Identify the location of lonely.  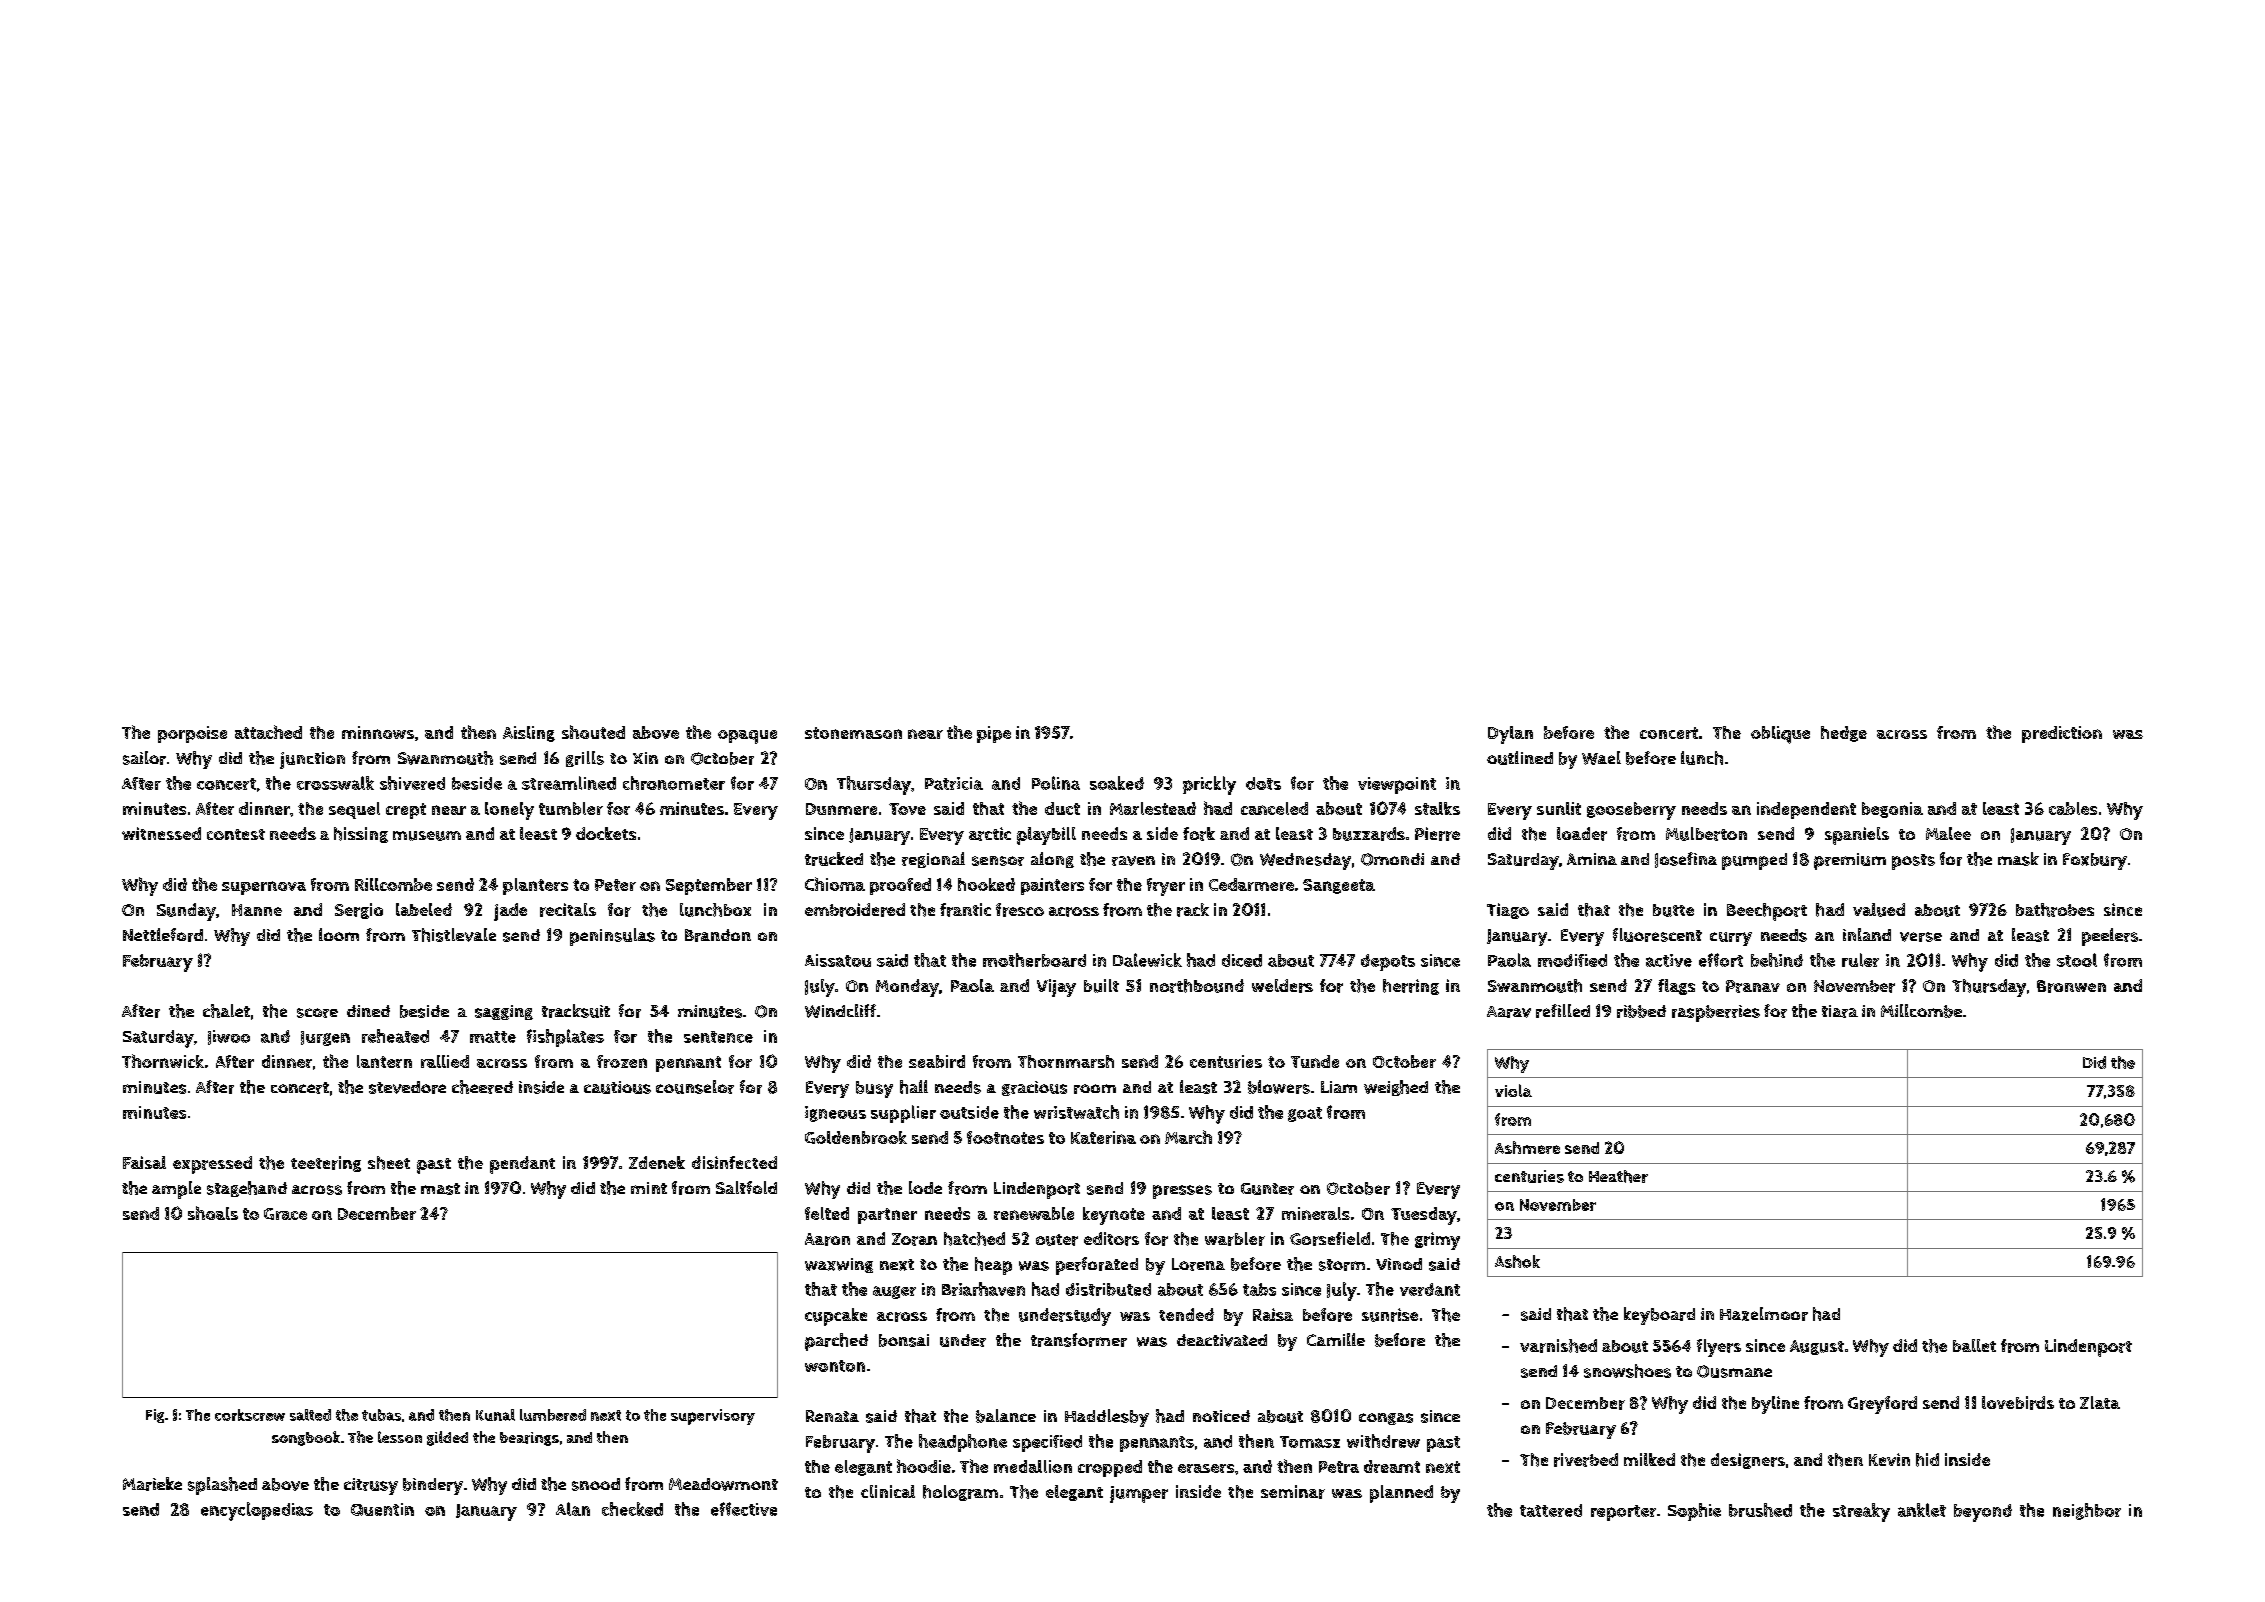
(509, 811).
